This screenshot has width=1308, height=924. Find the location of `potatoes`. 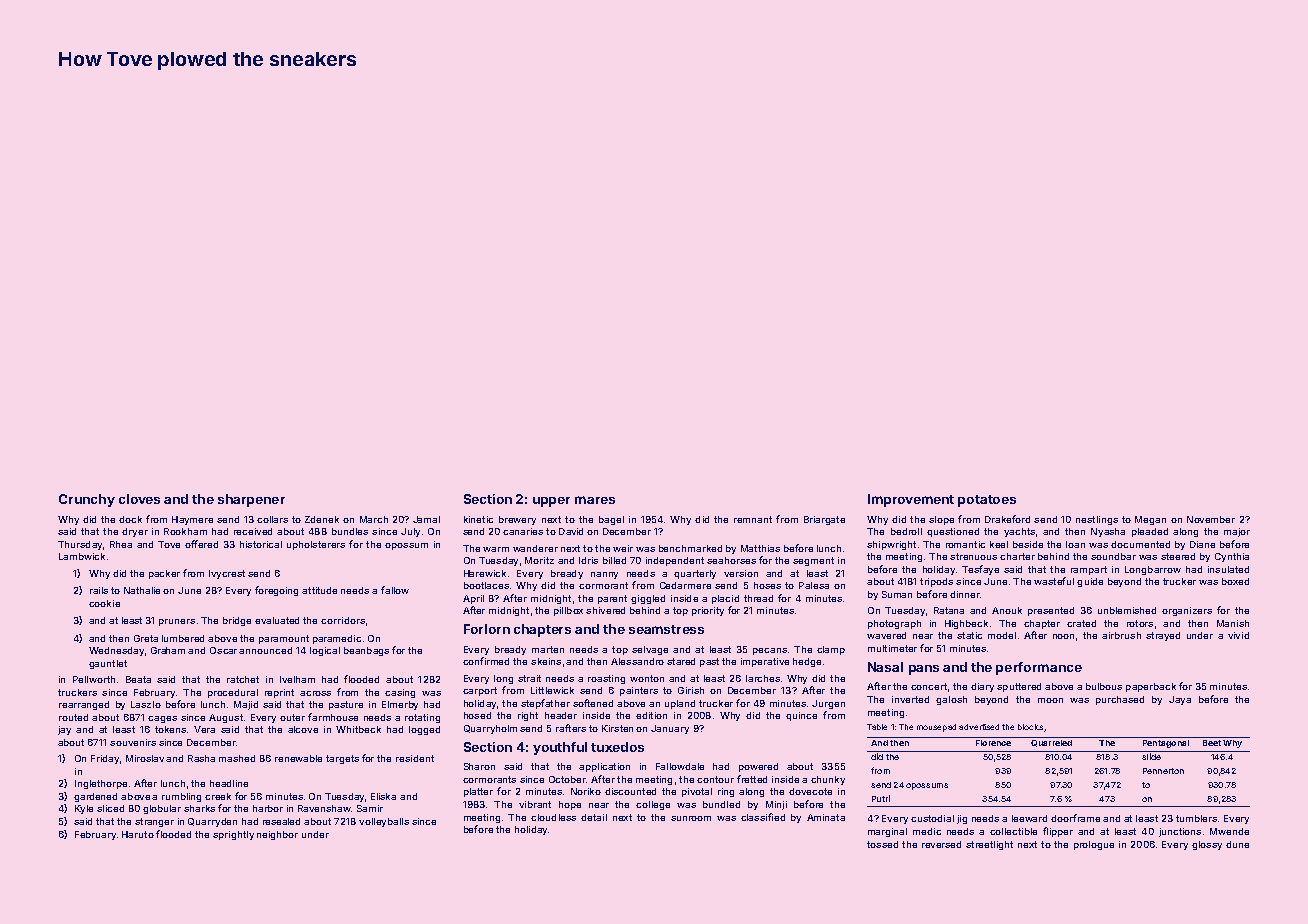

potatoes is located at coordinates (987, 501).
